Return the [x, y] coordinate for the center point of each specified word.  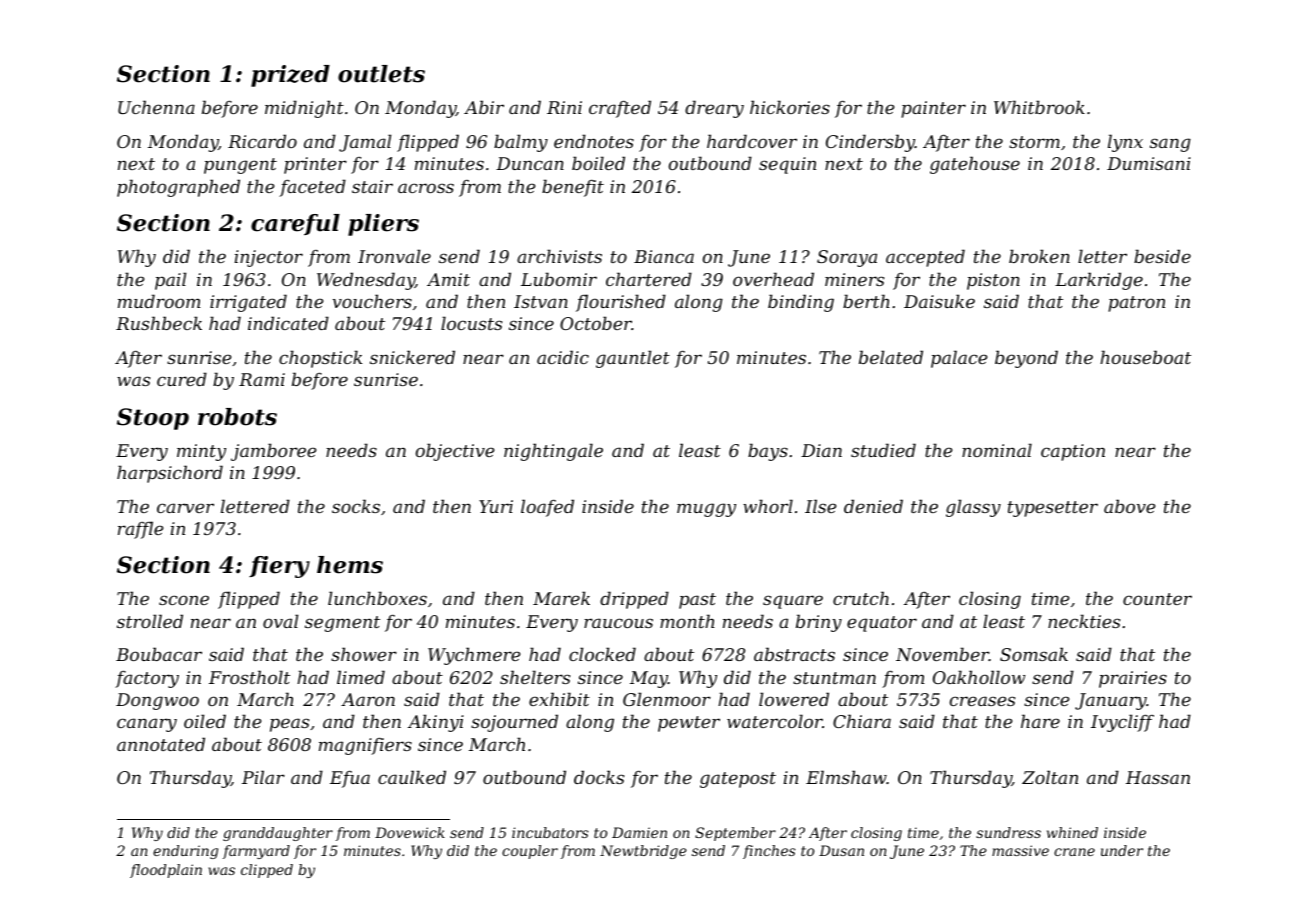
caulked [412, 777]
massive [1020, 850]
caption [1073, 452]
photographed [178, 188]
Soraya [847, 258]
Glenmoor [667, 699]
